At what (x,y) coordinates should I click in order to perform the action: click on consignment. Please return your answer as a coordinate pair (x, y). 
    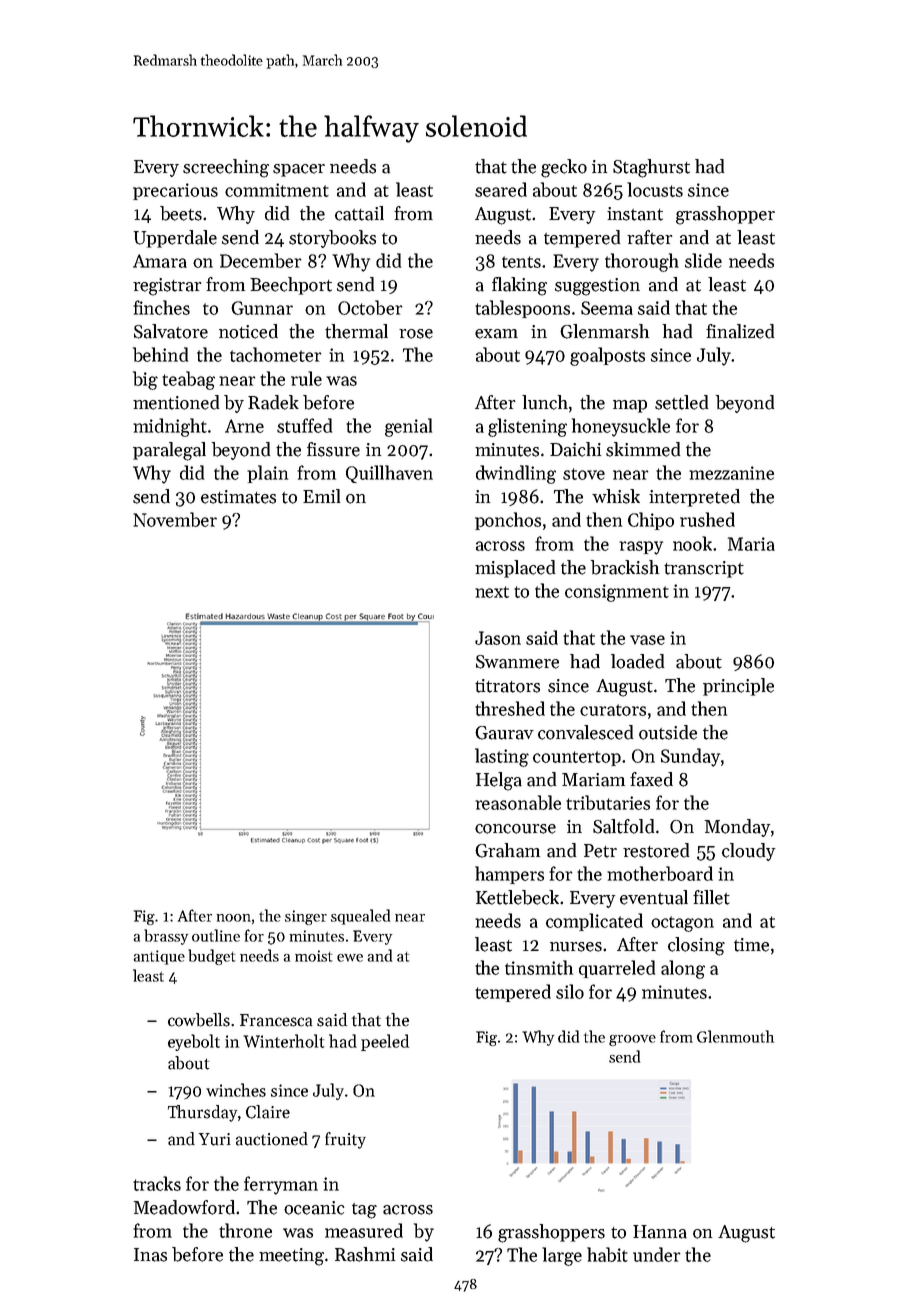
    Looking at the image, I should click on (617, 593).
